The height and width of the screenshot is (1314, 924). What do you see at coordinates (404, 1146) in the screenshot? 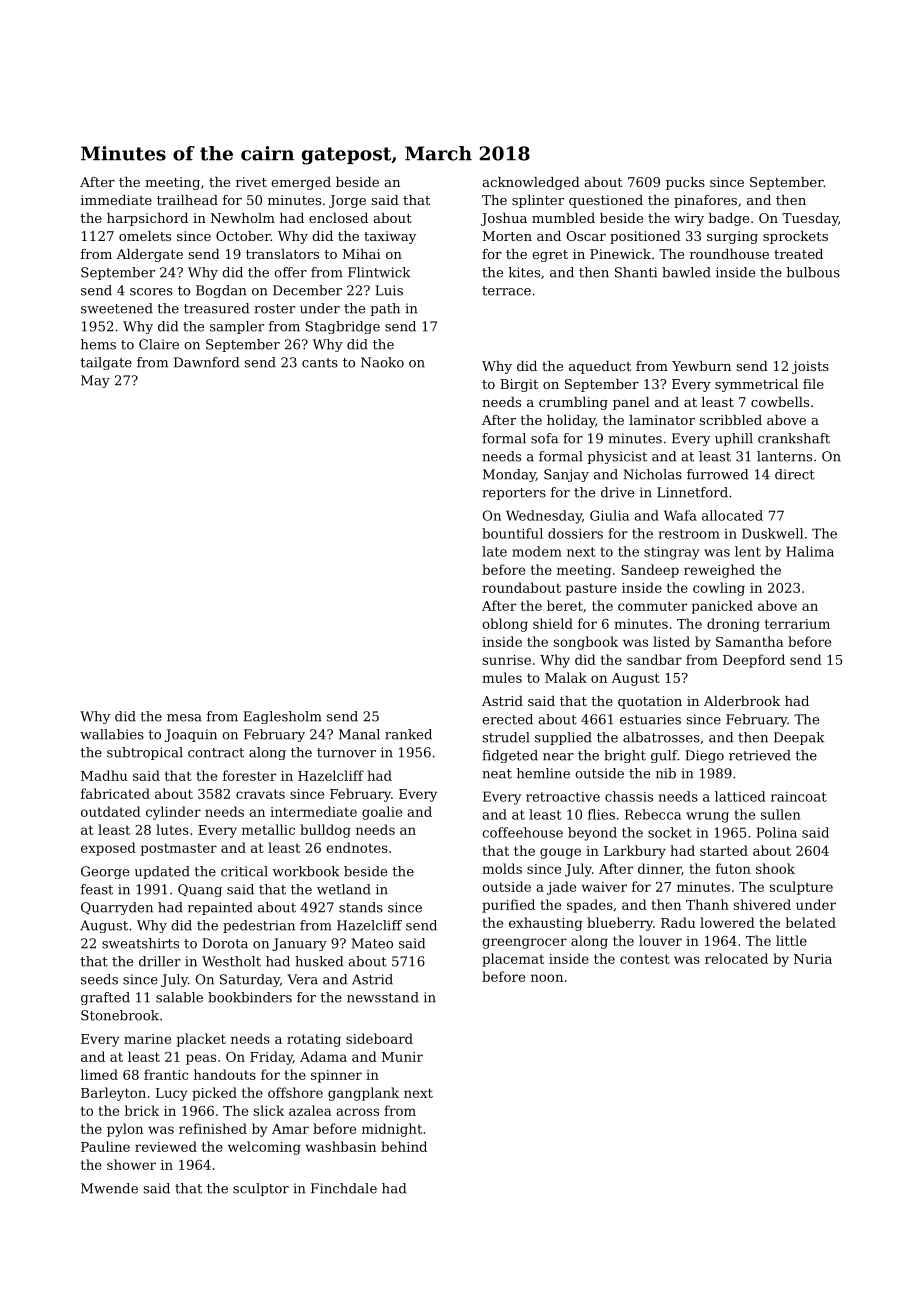
I see `behind` at bounding box center [404, 1146].
